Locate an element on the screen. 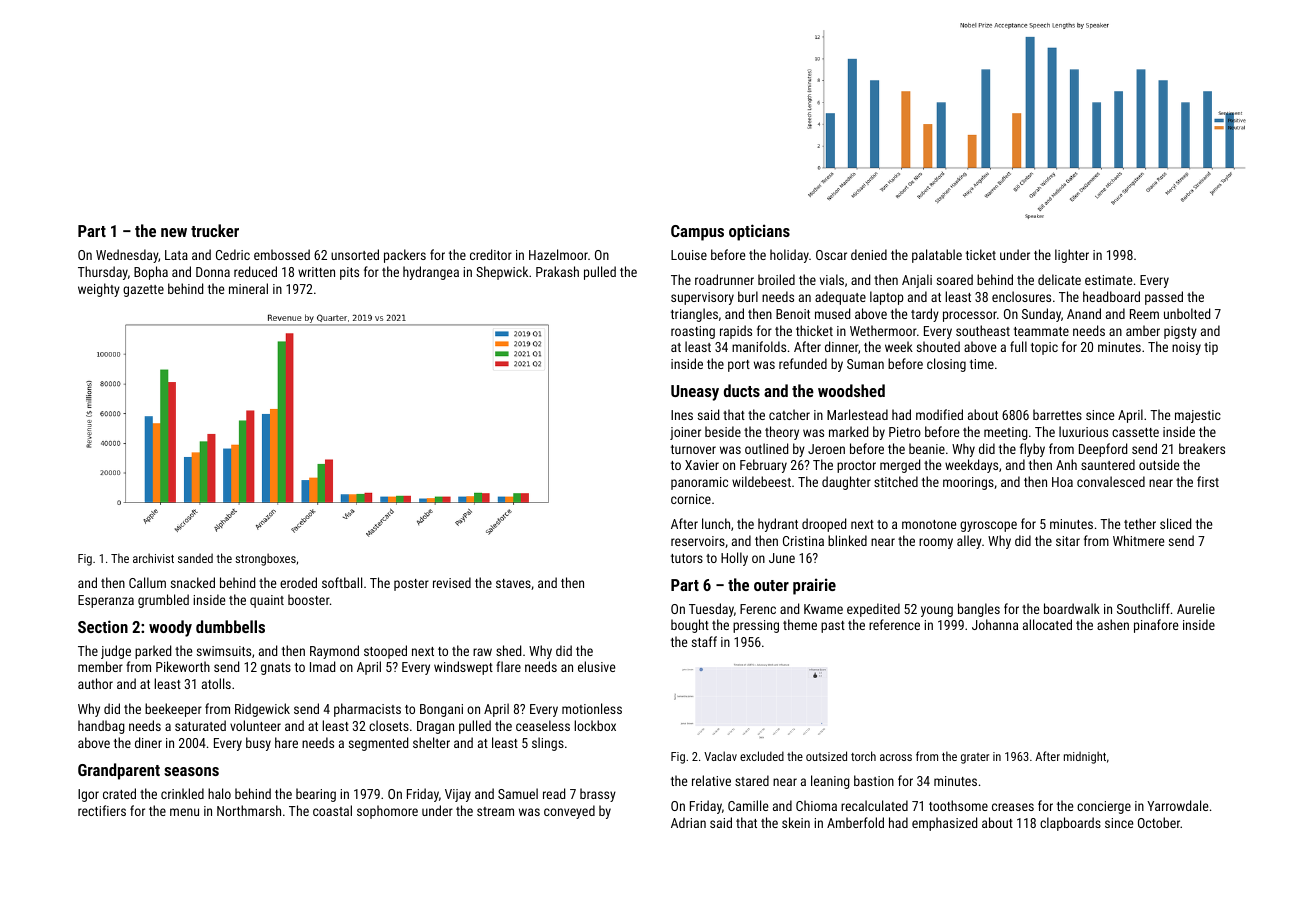 This screenshot has height=924, width=1308. pits is located at coordinates (349, 273).
